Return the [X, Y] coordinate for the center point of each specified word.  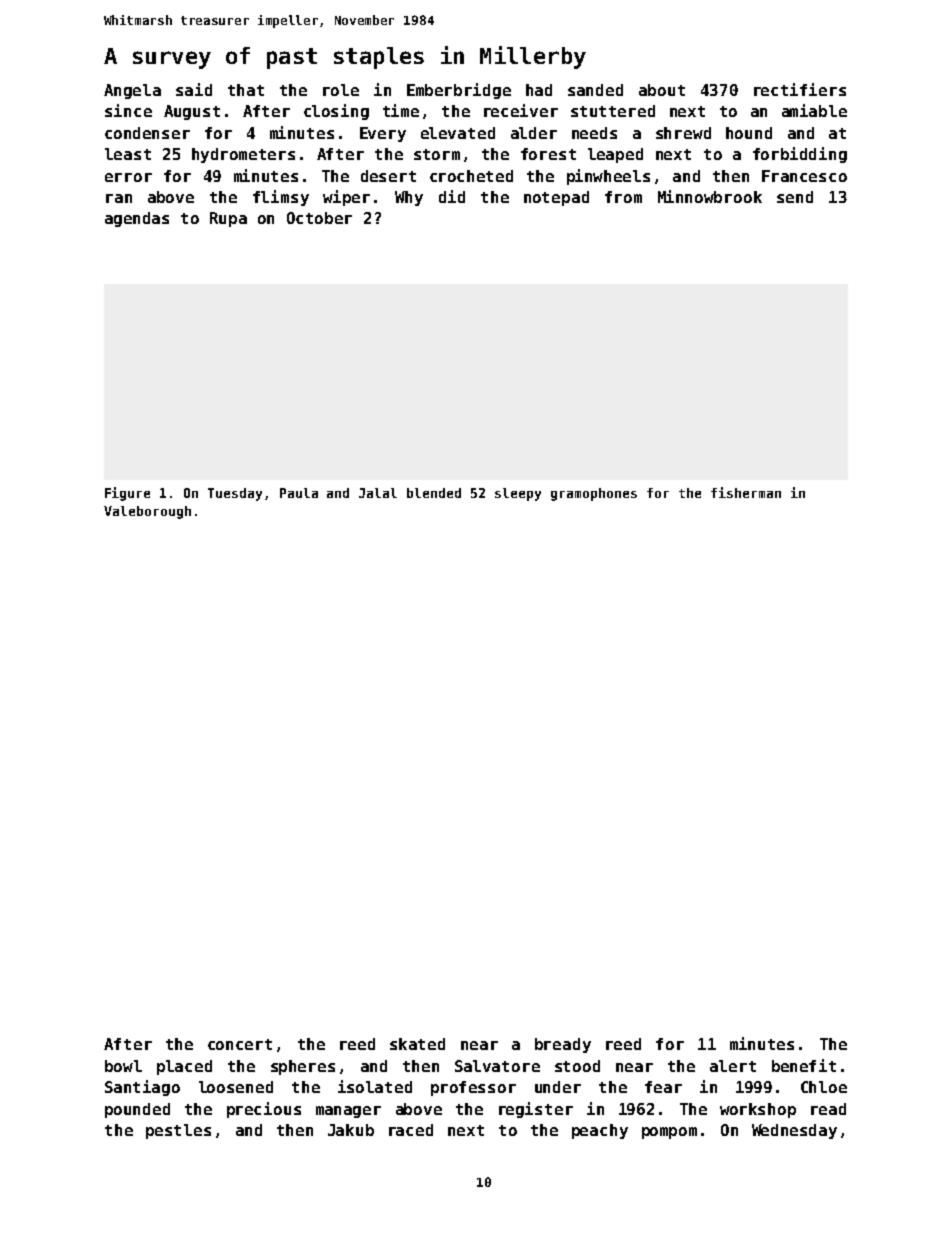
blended [434, 493]
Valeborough [147, 512]
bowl [123, 1066]
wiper [346, 198]
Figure [127, 494]
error [128, 177]
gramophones [594, 494]
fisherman [746, 492]
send [795, 197]
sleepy [518, 494]
